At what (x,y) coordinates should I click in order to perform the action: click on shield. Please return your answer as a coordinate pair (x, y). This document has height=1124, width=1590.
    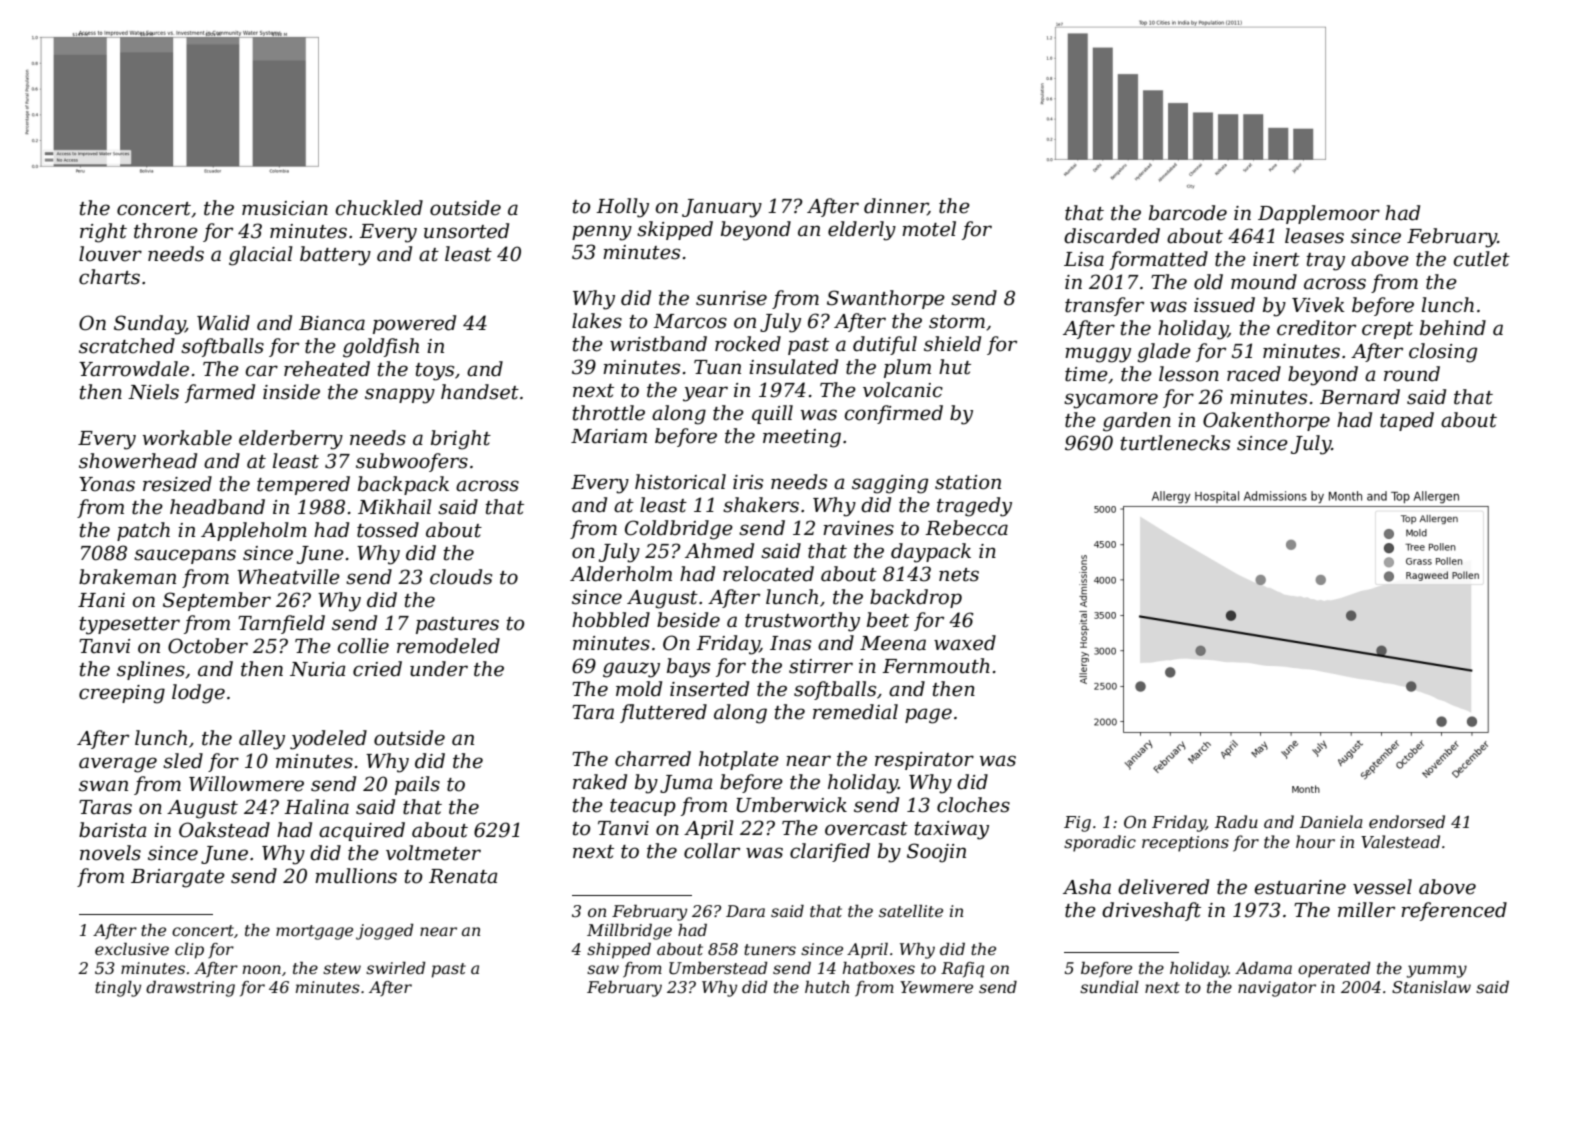
    Looking at the image, I should click on (952, 344).
